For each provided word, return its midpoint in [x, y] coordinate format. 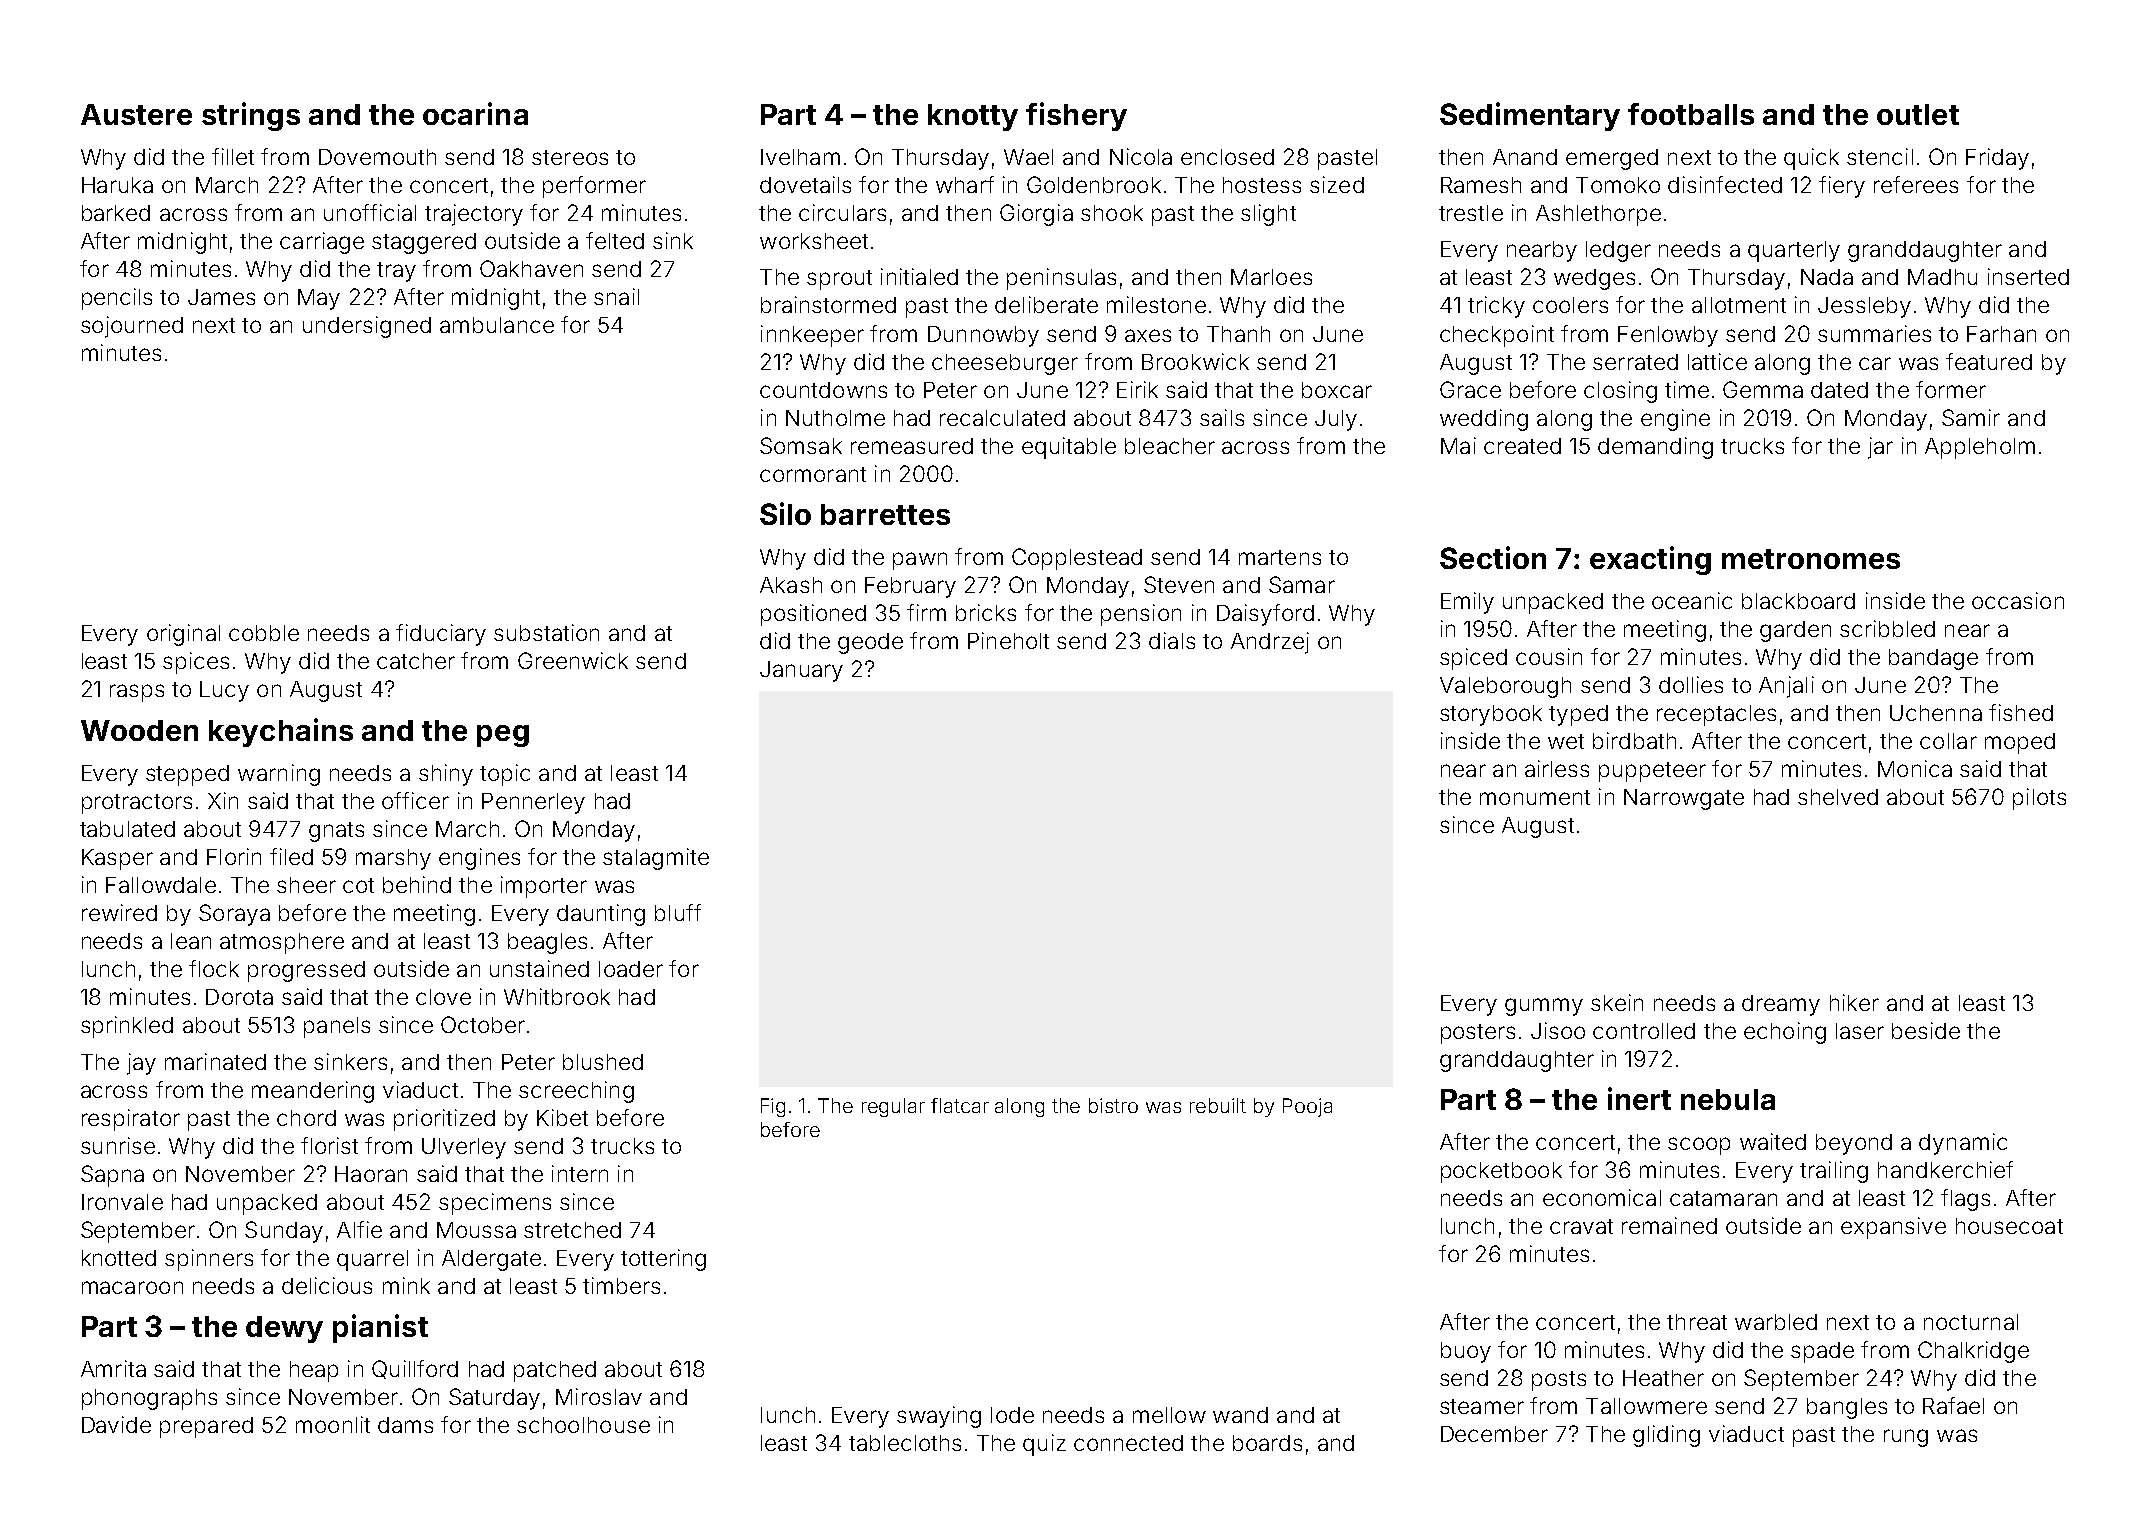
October [483, 1024]
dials [1172, 640]
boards [1267, 1443]
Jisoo [1558, 1030]
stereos [570, 157]
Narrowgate [1684, 799]
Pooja [1307, 1107]
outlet [1918, 114]
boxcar [1337, 390]
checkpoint [1497, 336]
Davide [116, 1424]
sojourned [132, 327]
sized [1337, 184]
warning [279, 775]
